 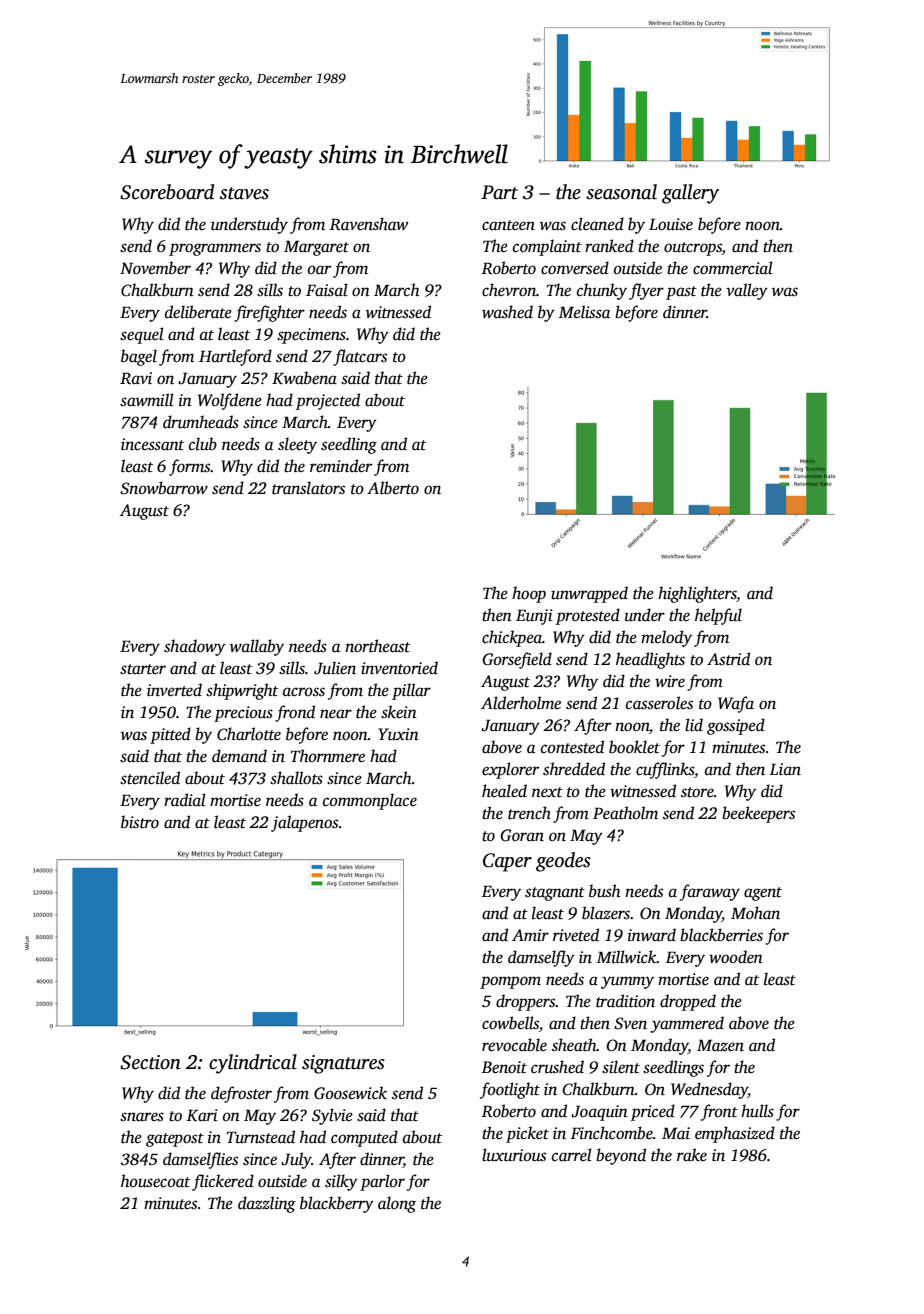 I want to click on dazzling, so click(x=267, y=1204).
